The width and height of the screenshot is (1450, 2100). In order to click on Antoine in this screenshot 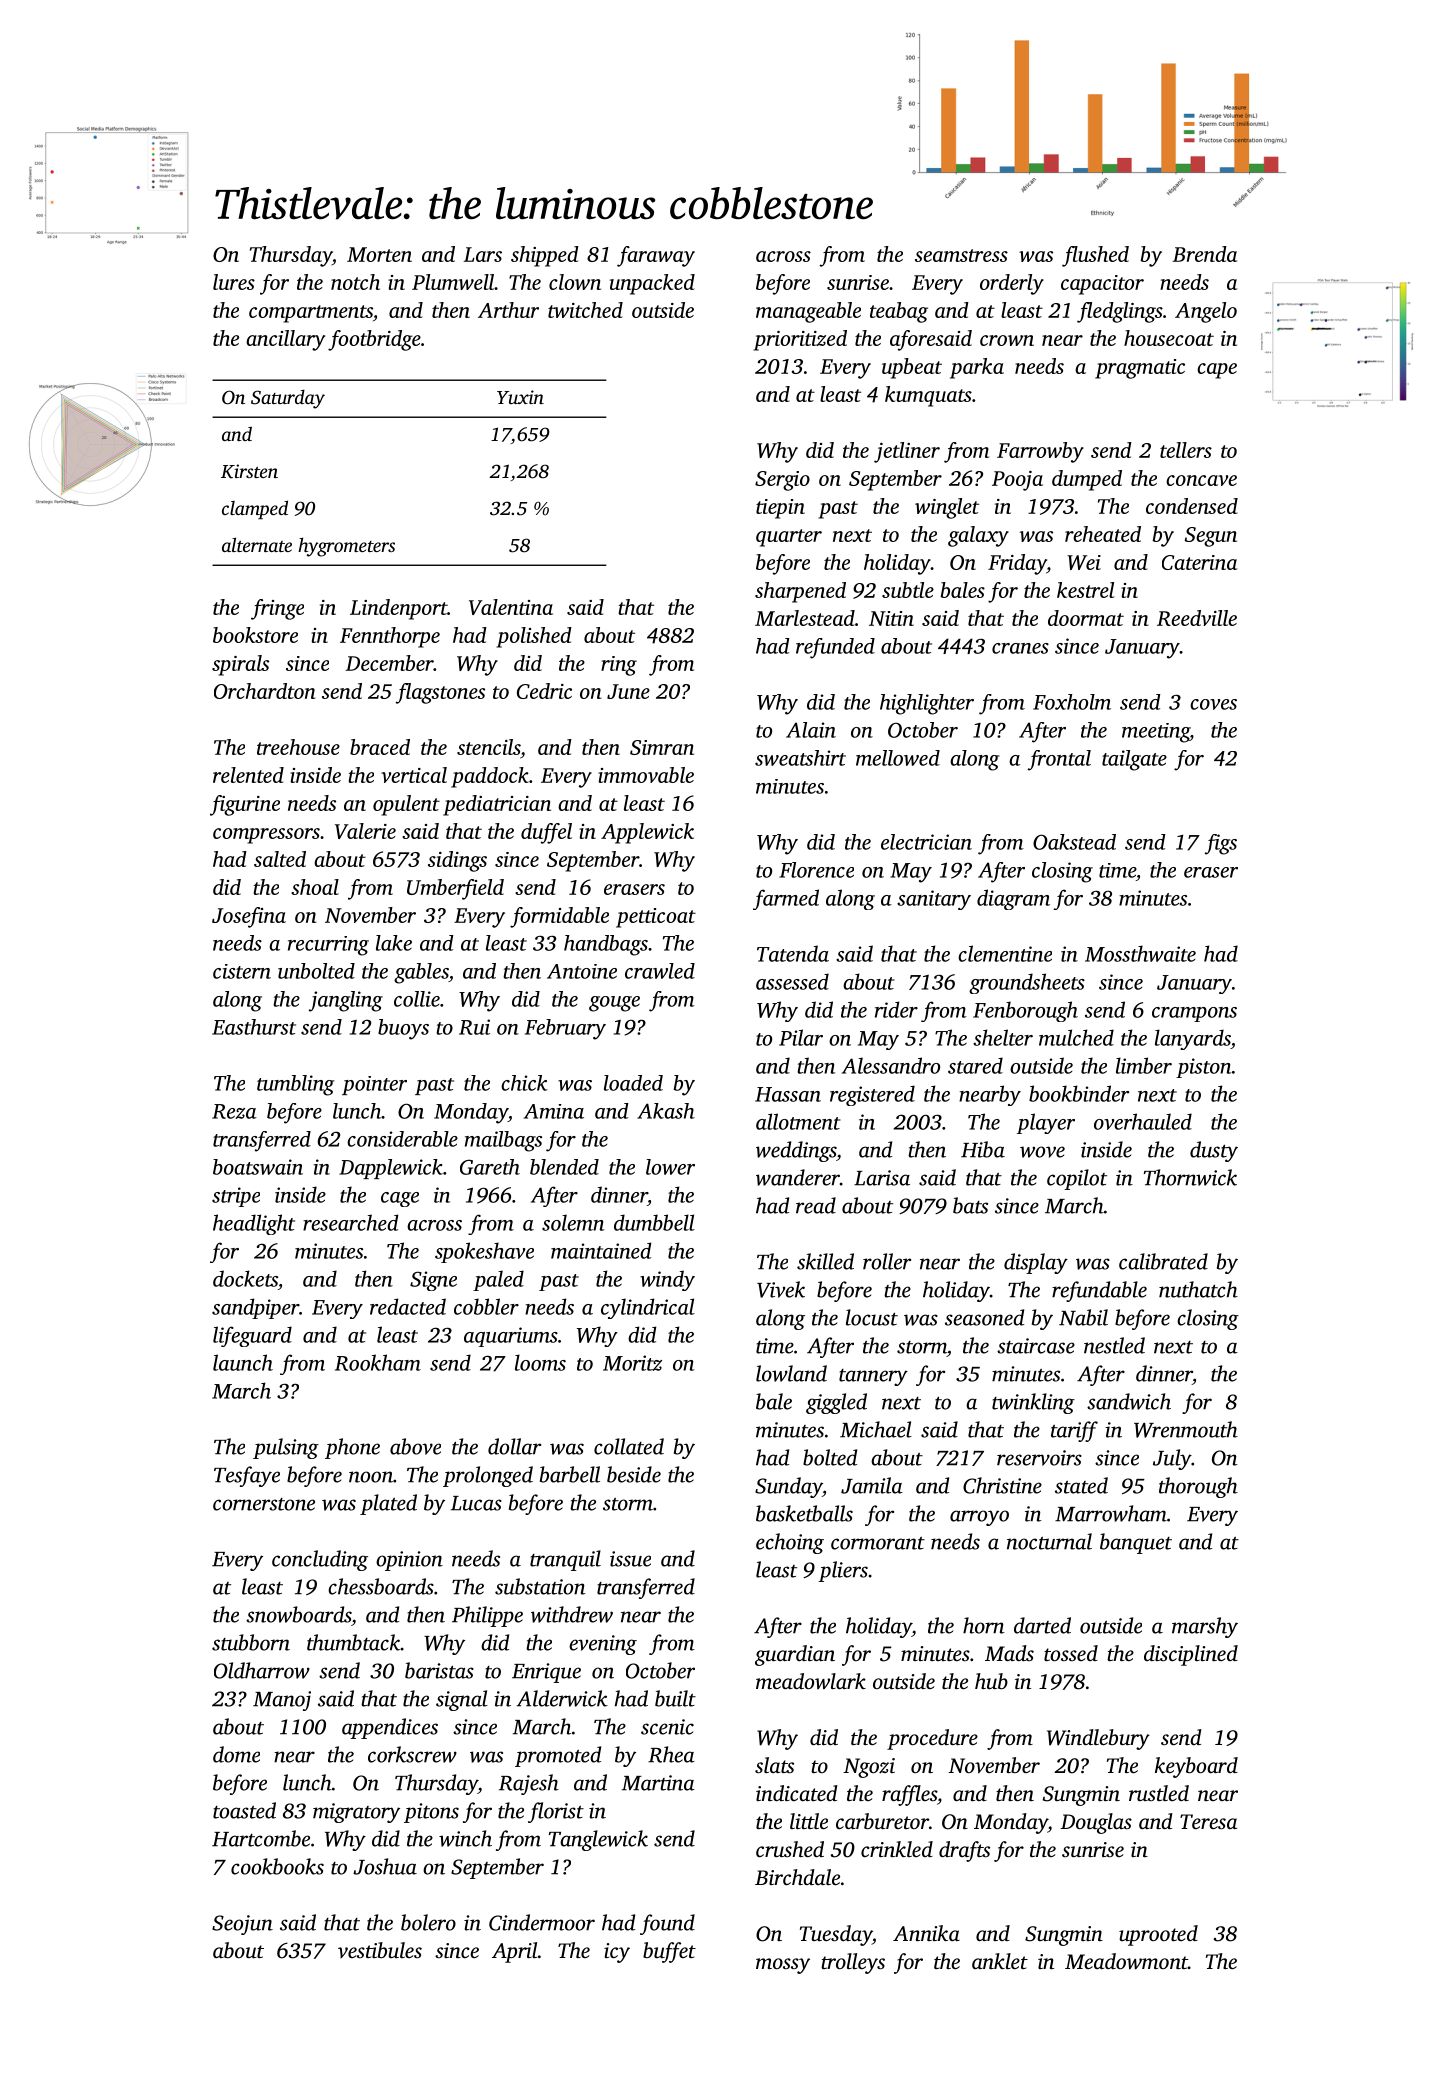, I will do `click(582, 971)`.
